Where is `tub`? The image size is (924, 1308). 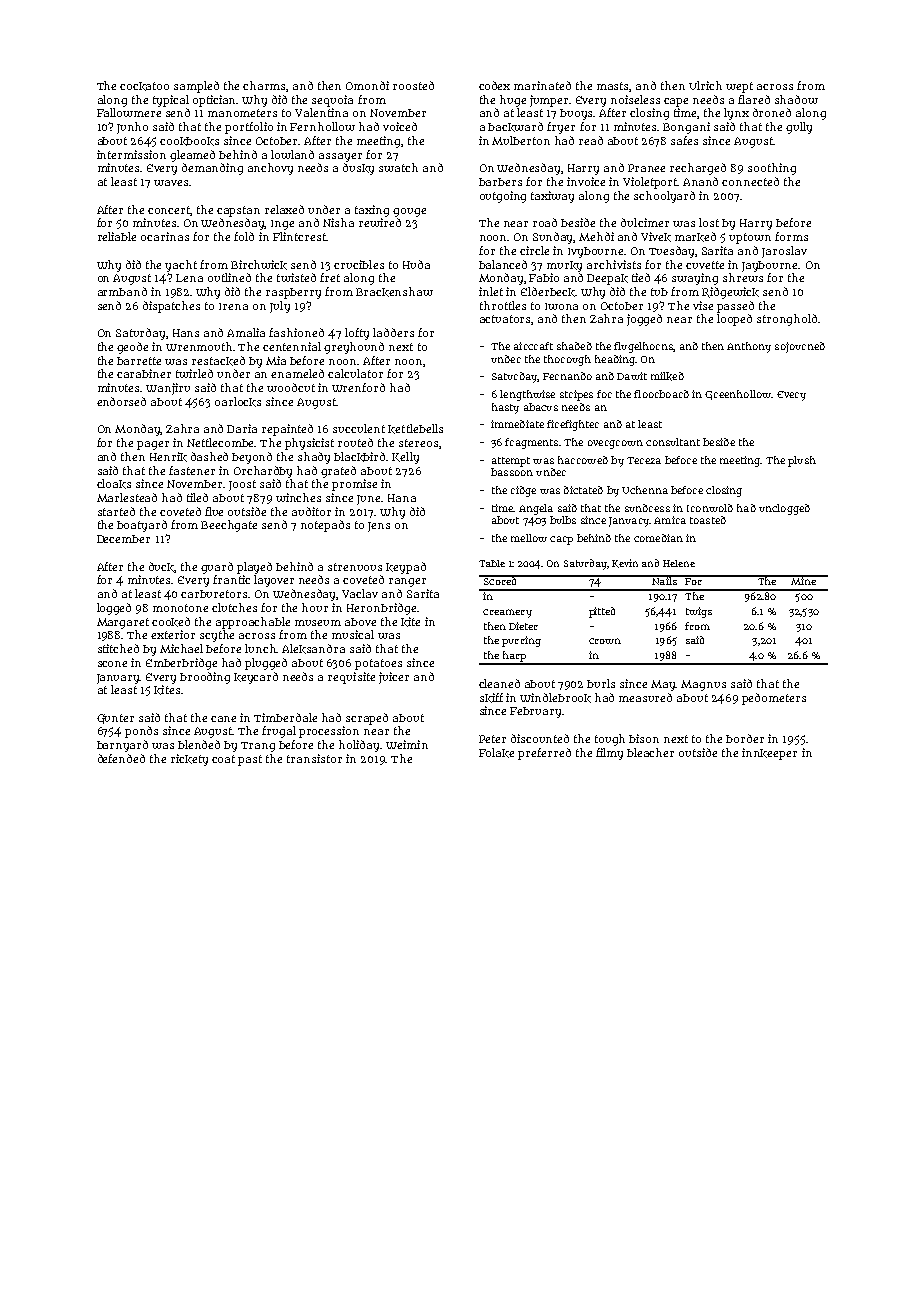 tub is located at coordinates (659, 292).
